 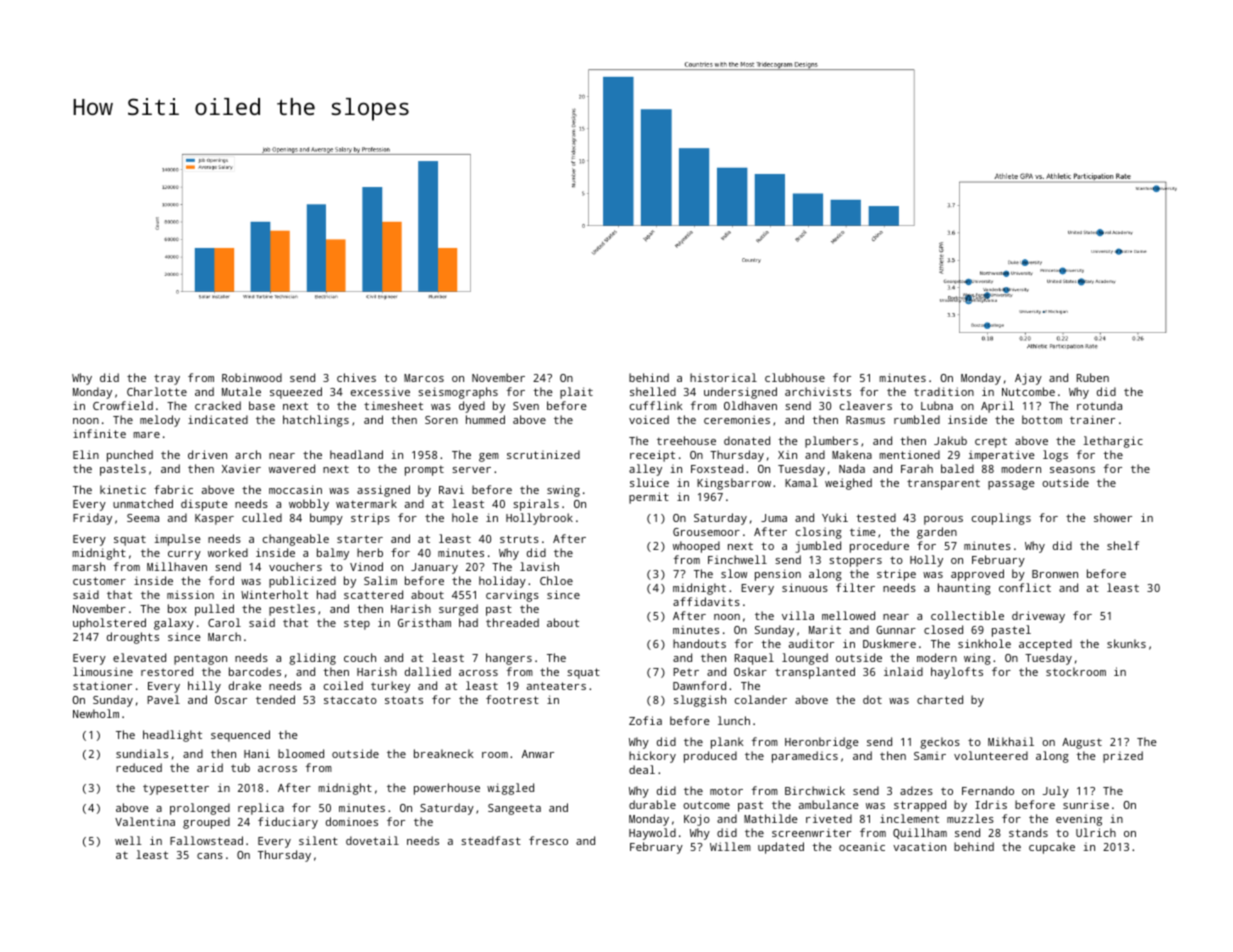 What do you see at coordinates (1123, 545) in the screenshot?
I see `shelf` at bounding box center [1123, 545].
